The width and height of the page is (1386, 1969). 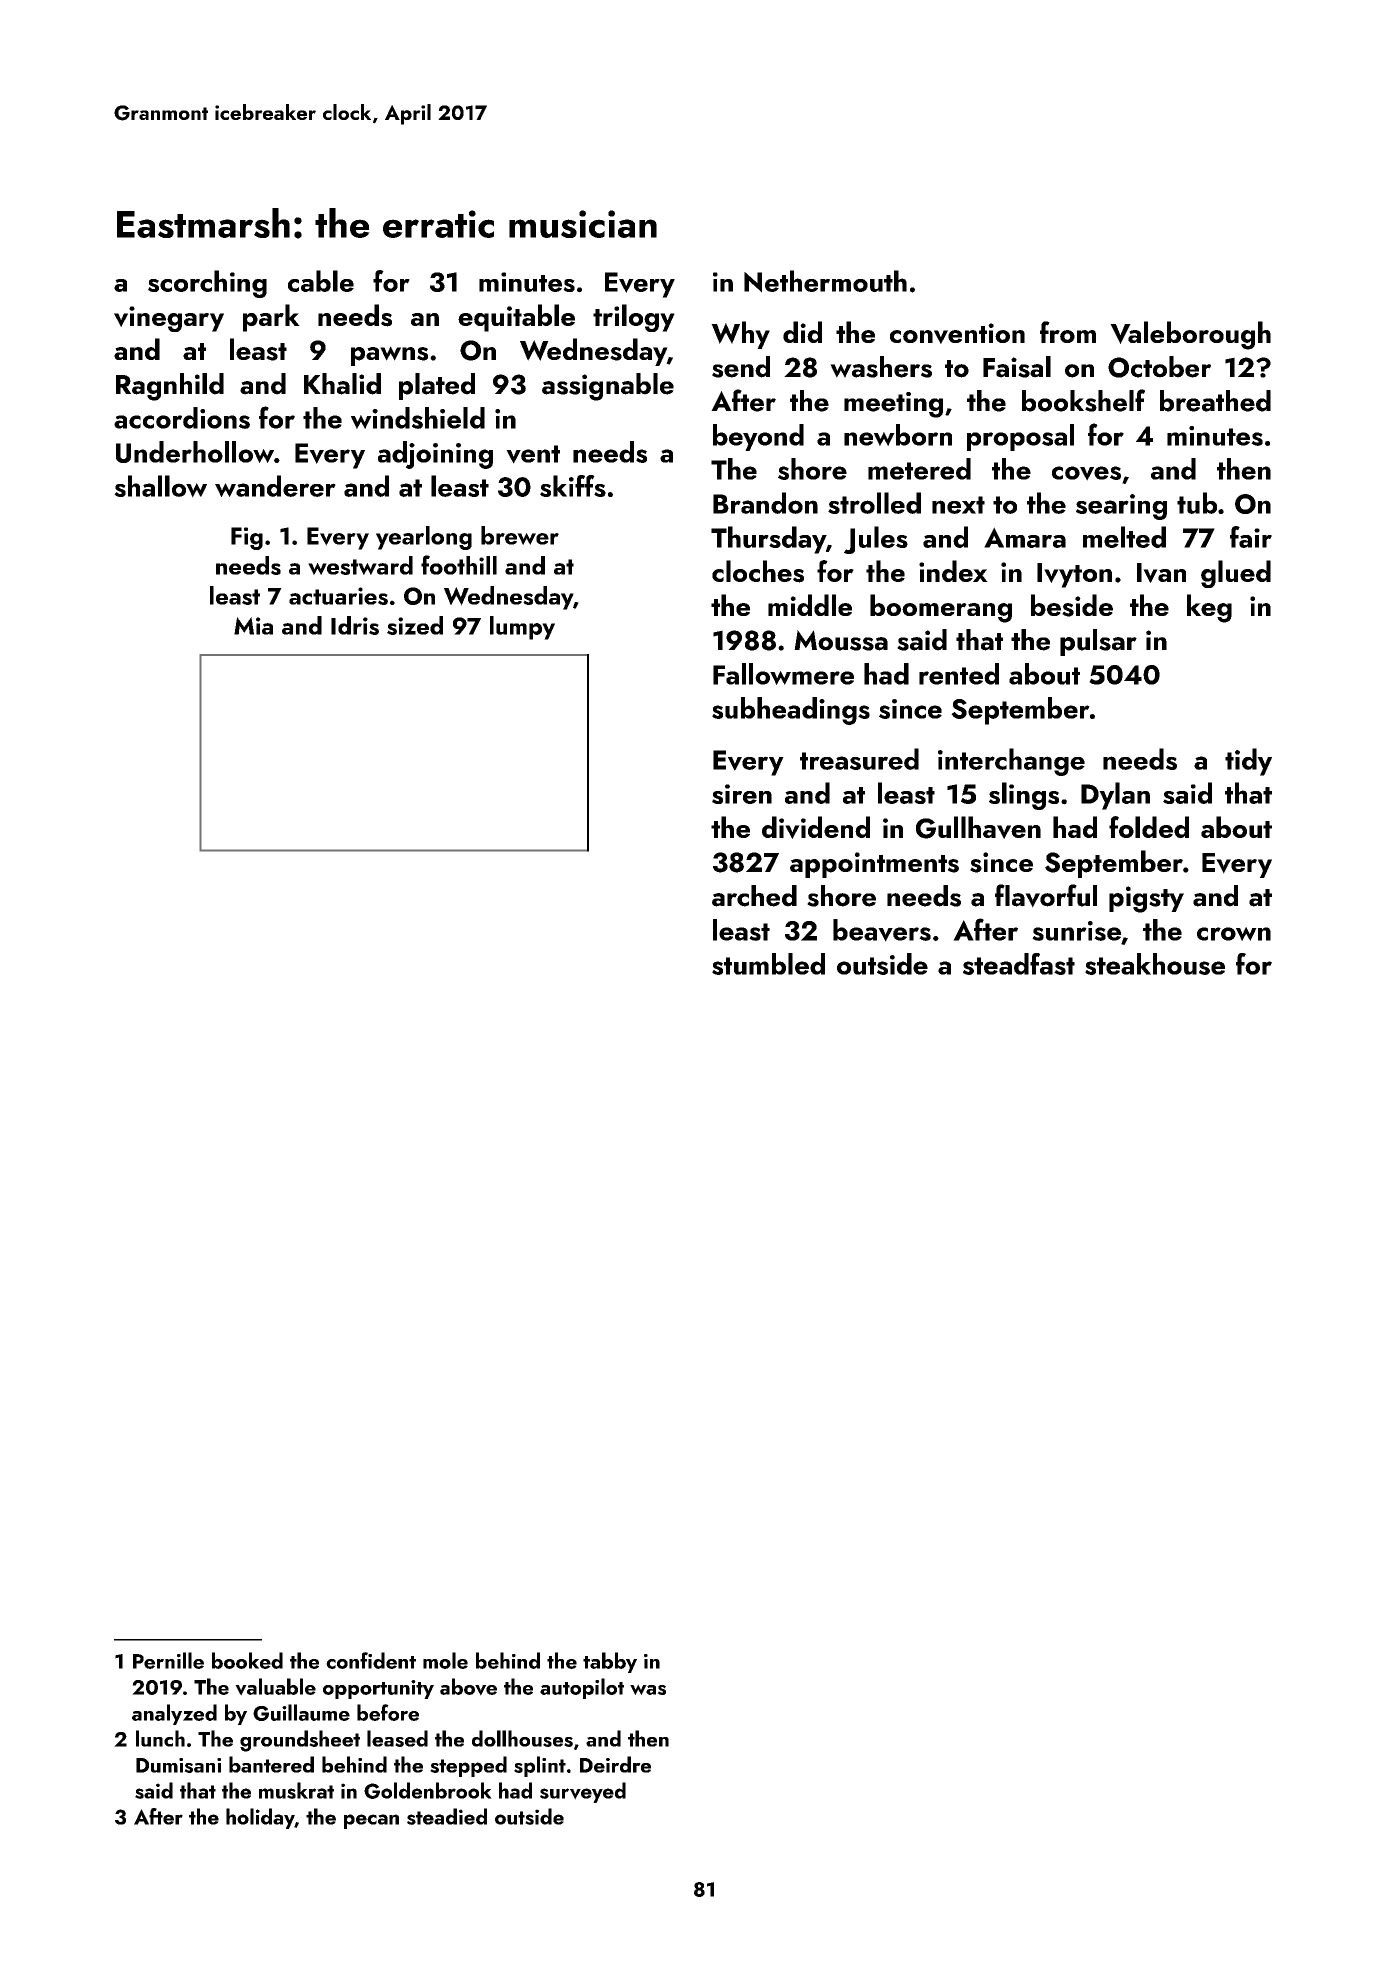 What do you see at coordinates (445, 1660) in the page?
I see `mole` at bounding box center [445, 1660].
